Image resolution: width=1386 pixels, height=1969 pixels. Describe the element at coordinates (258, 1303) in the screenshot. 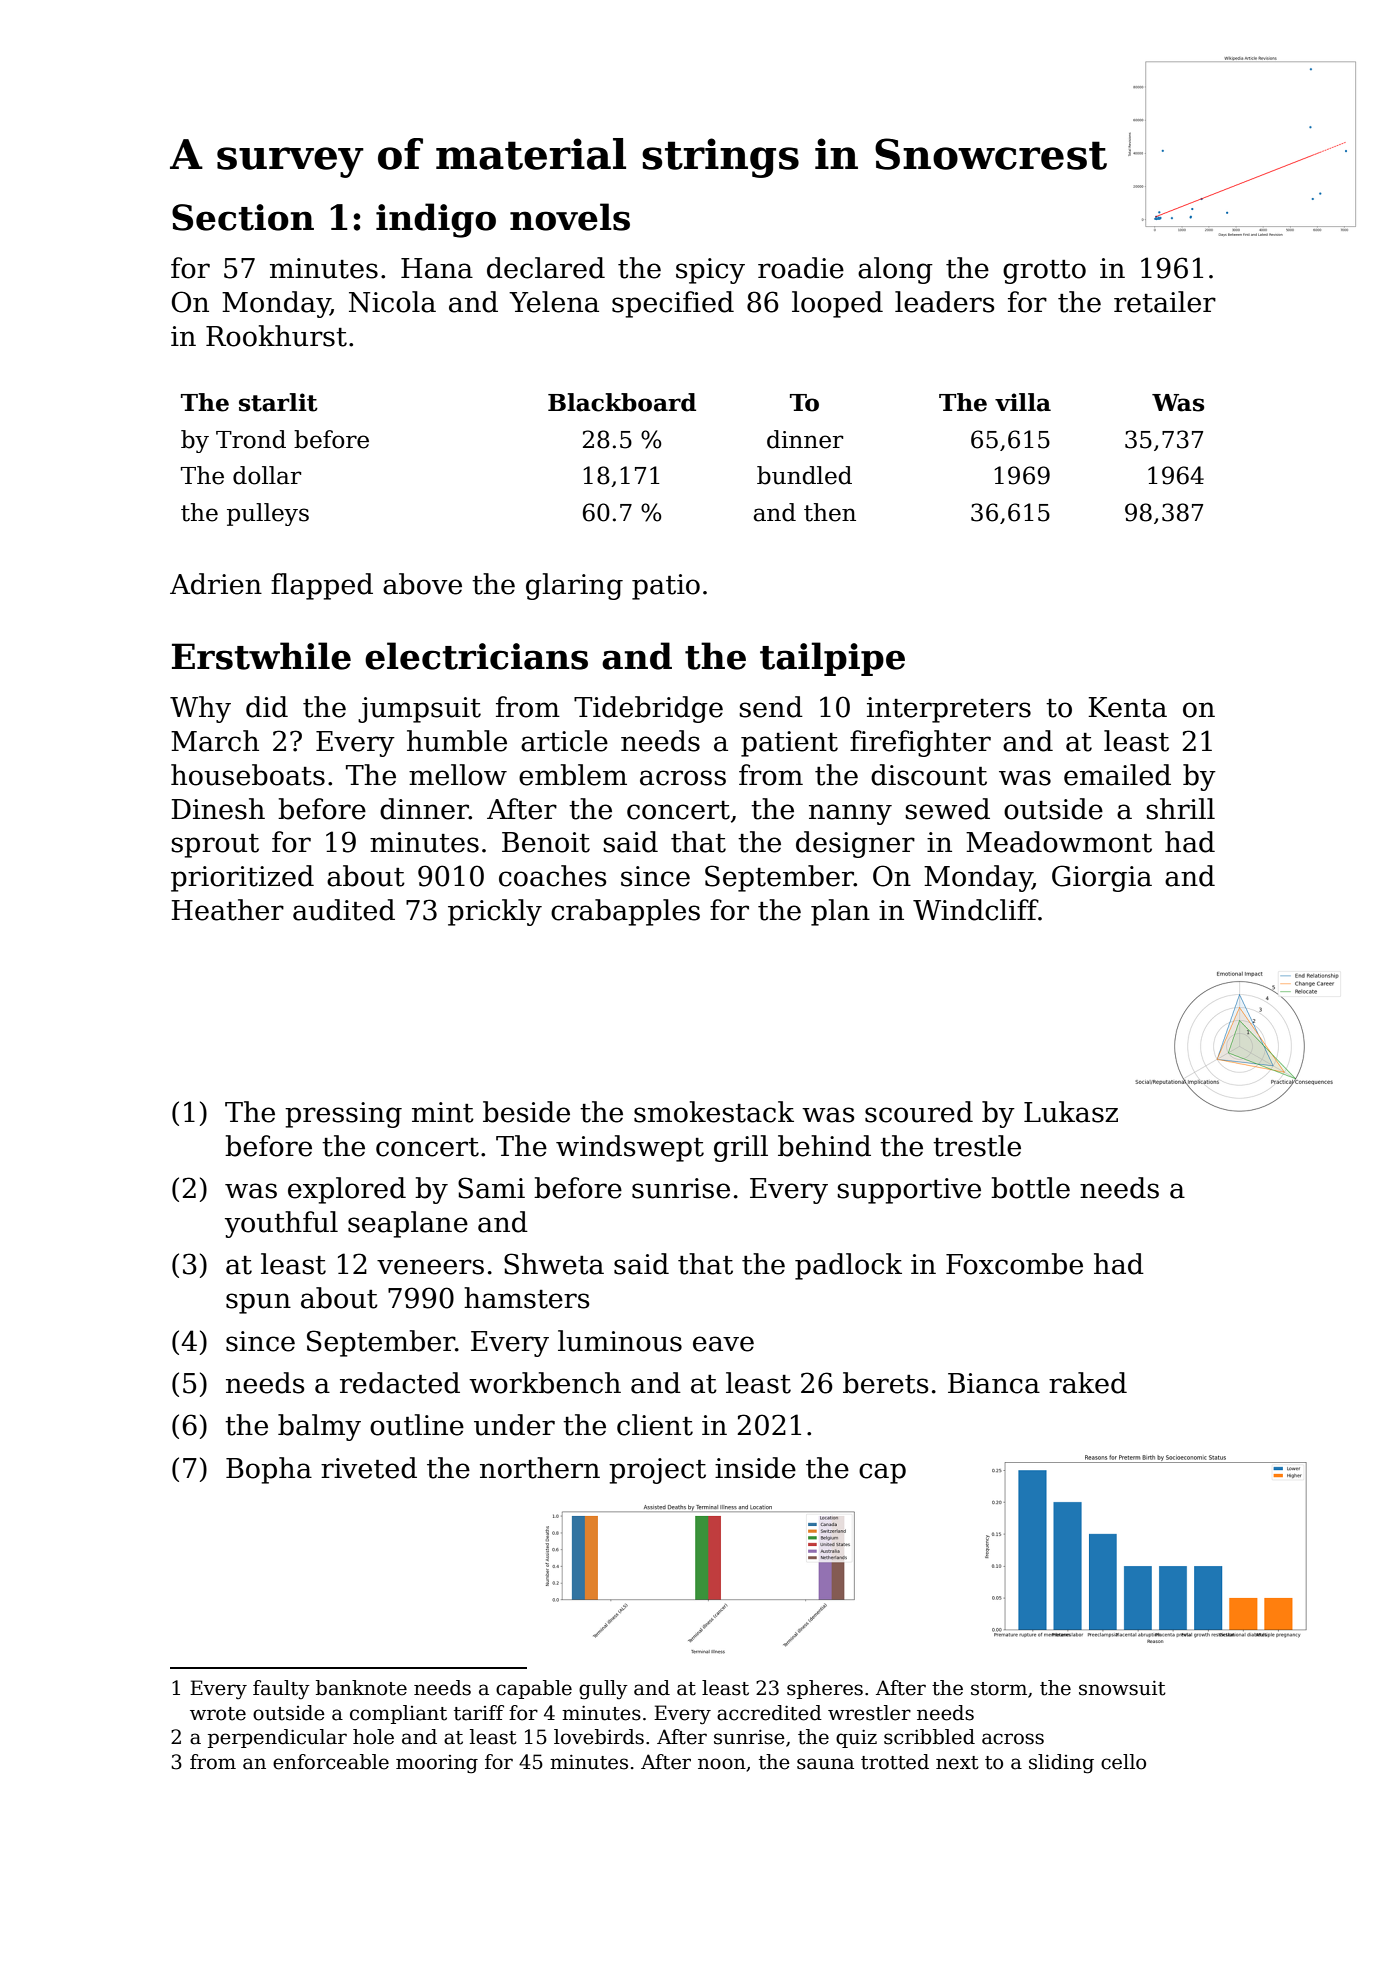

I see `spun` at that location.
